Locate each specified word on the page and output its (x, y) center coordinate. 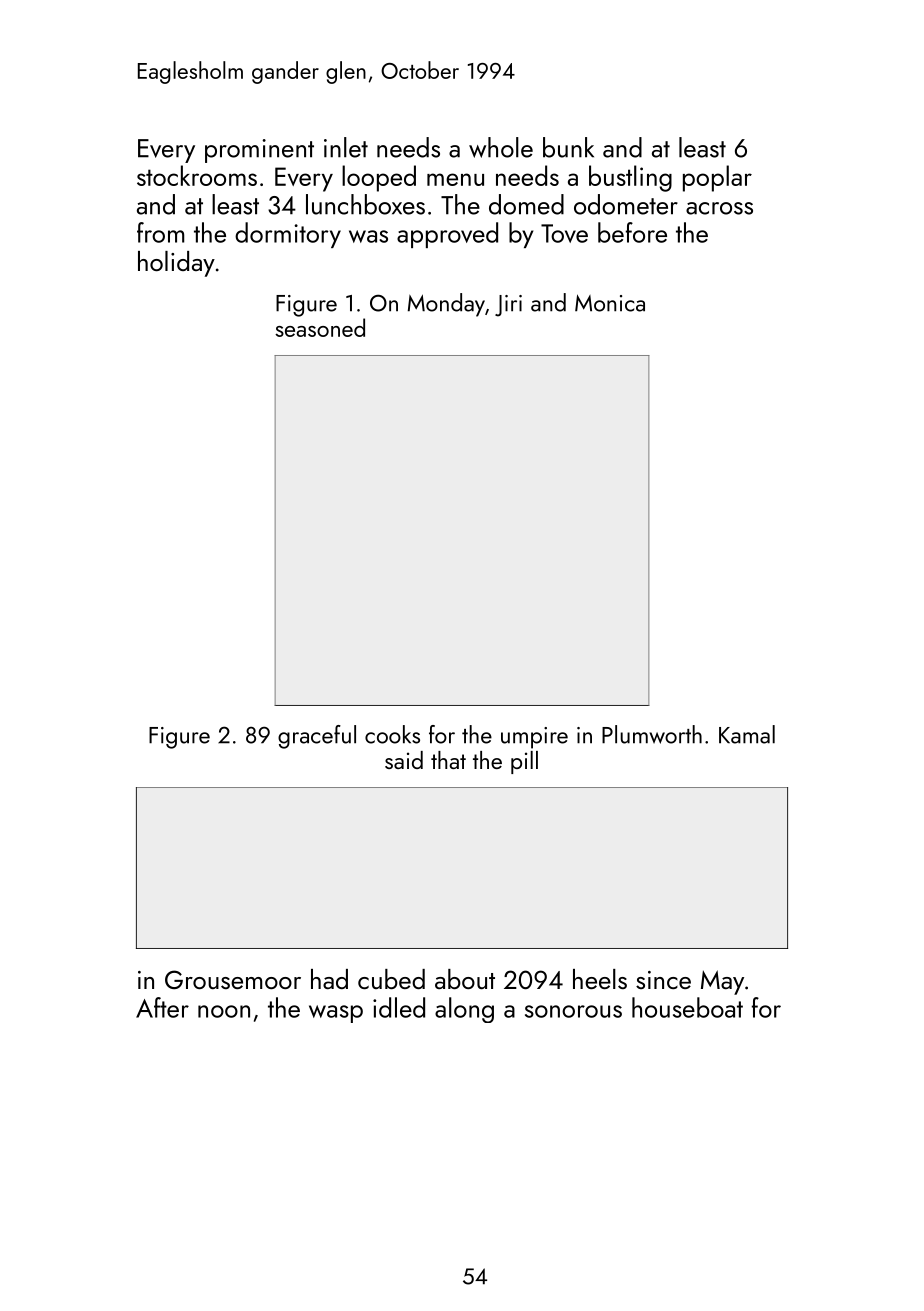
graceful (317, 737)
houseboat (687, 1007)
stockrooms (197, 175)
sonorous (573, 1011)
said (404, 760)
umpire (534, 738)
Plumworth (652, 734)
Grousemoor (233, 979)
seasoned (320, 327)
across (719, 208)
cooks (392, 734)
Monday (446, 305)
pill (524, 762)
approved (447, 235)
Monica (610, 303)
